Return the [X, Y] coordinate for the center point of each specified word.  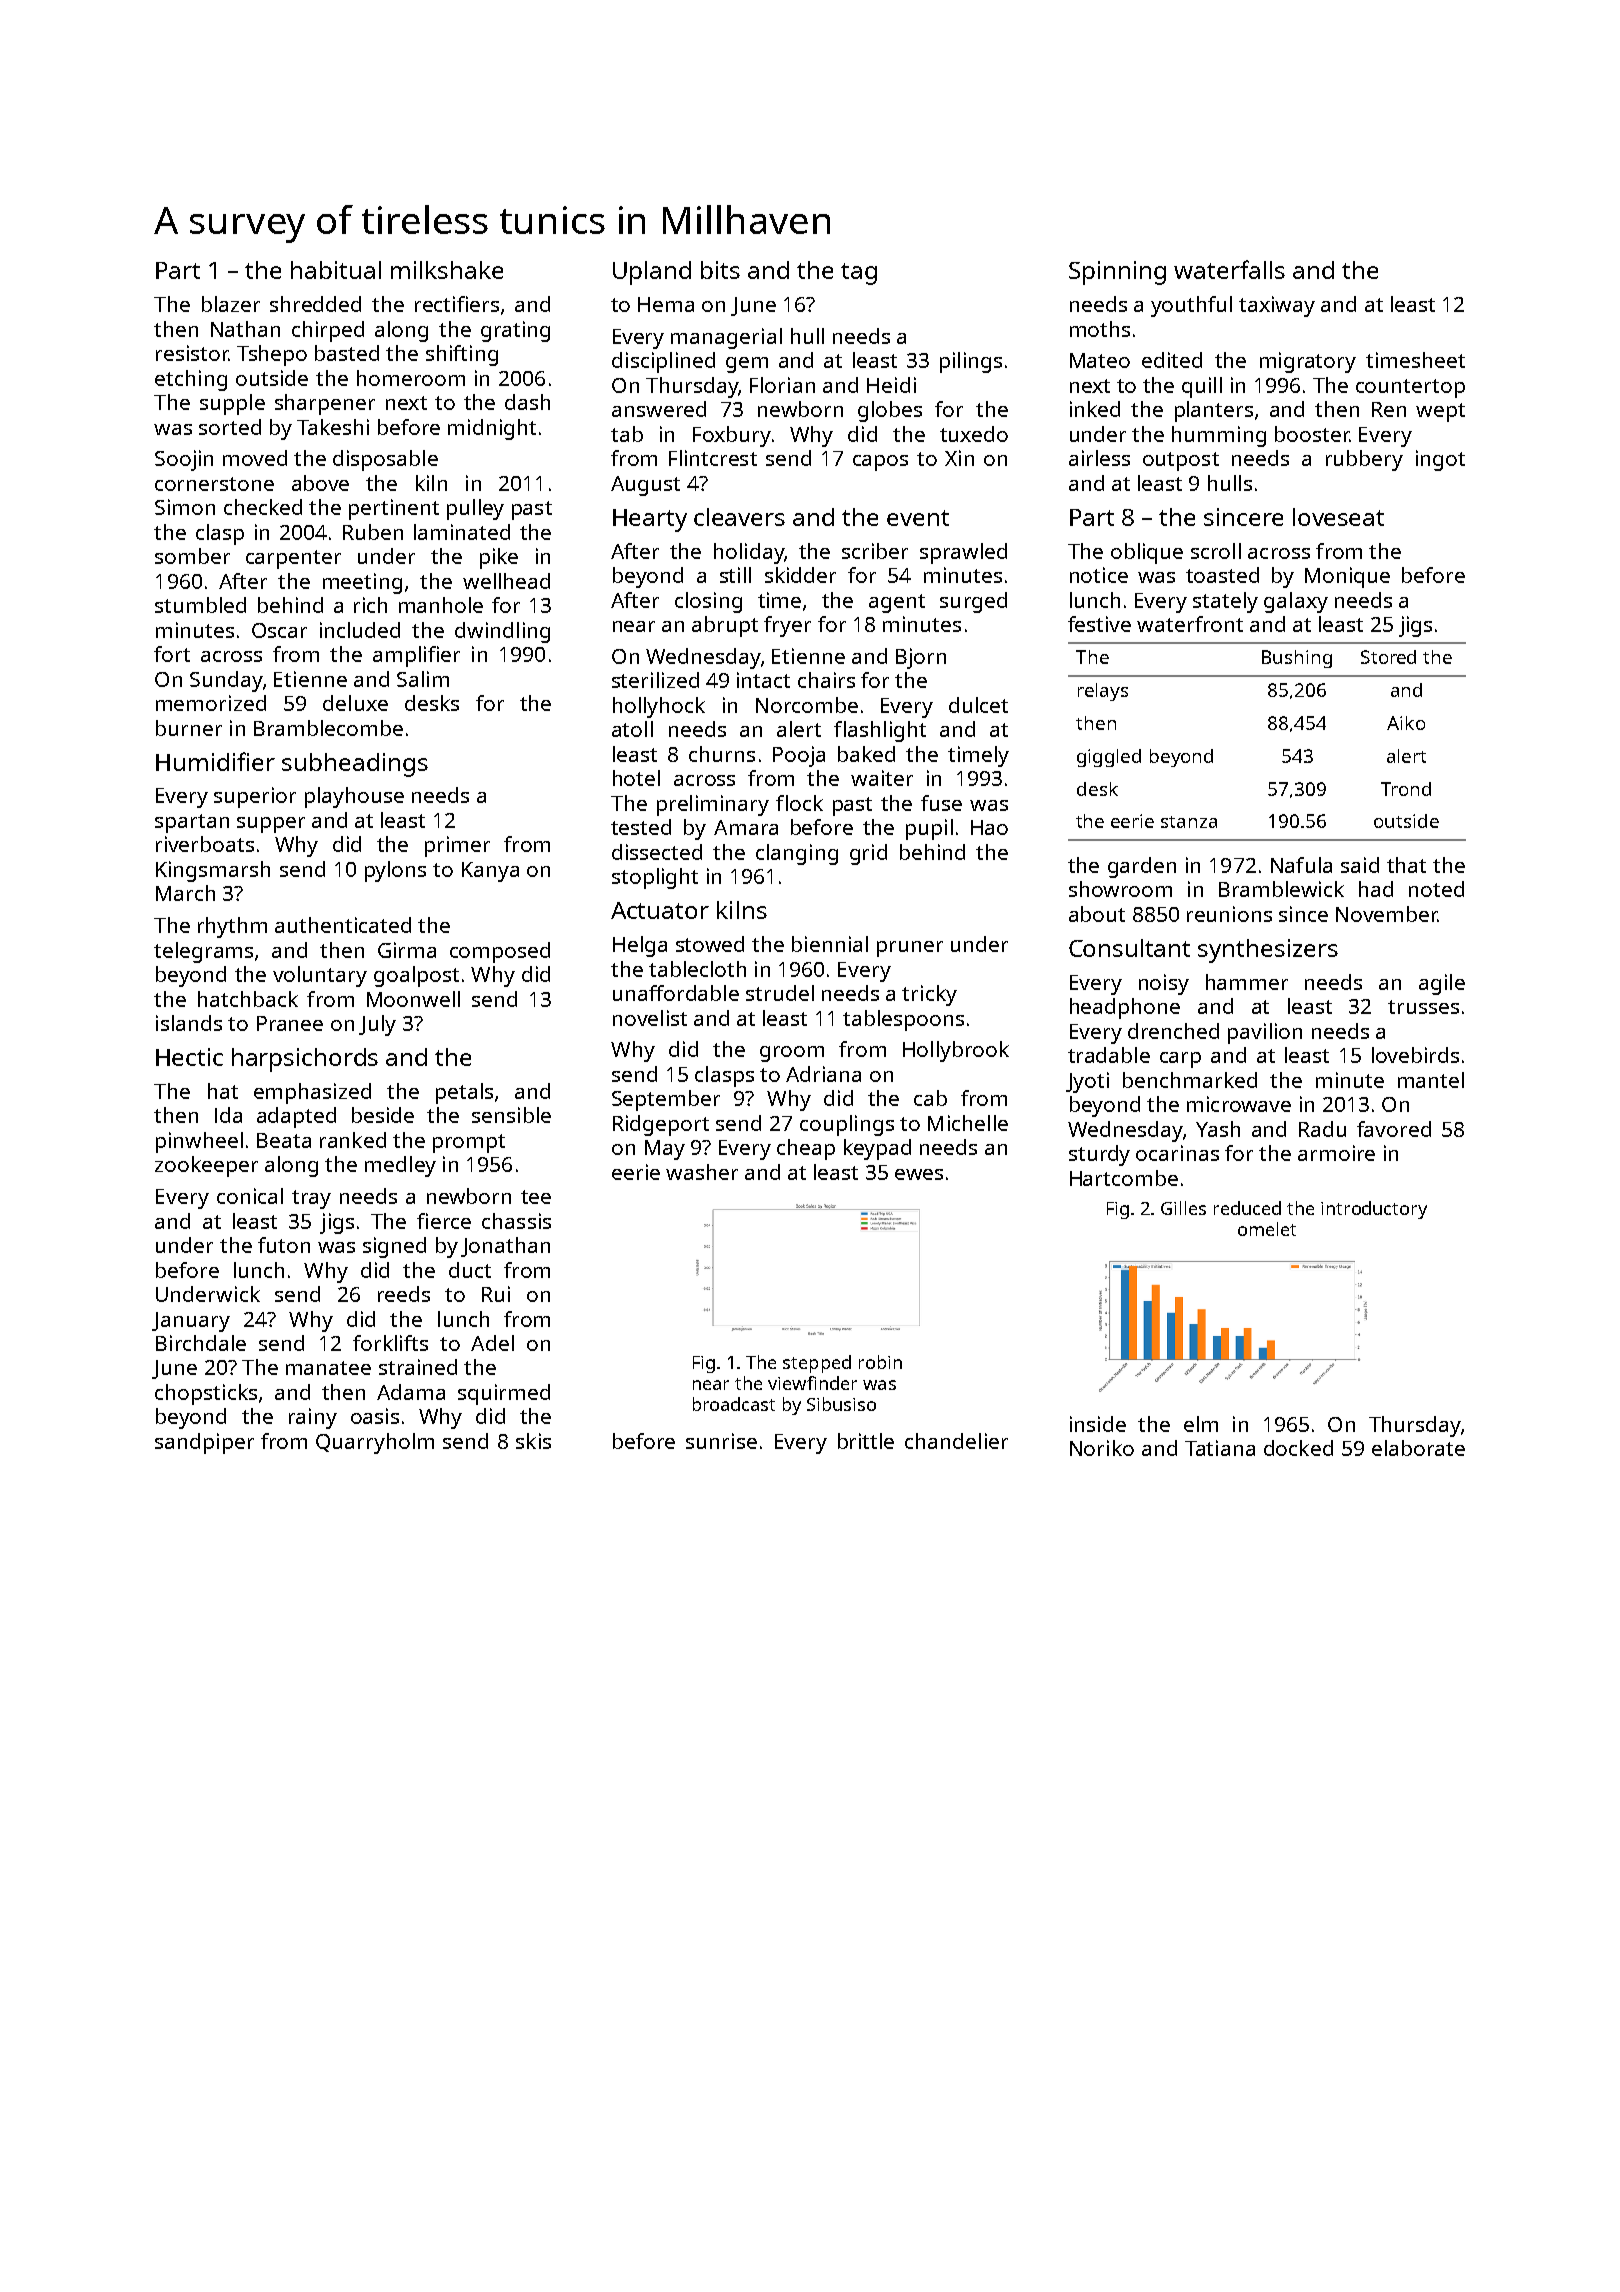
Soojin [184, 460]
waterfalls [1229, 269]
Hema [666, 304]
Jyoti [1087, 1082]
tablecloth [697, 969]
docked [1298, 1448]
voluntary [320, 976]
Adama [411, 1392]
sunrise [721, 1441]
